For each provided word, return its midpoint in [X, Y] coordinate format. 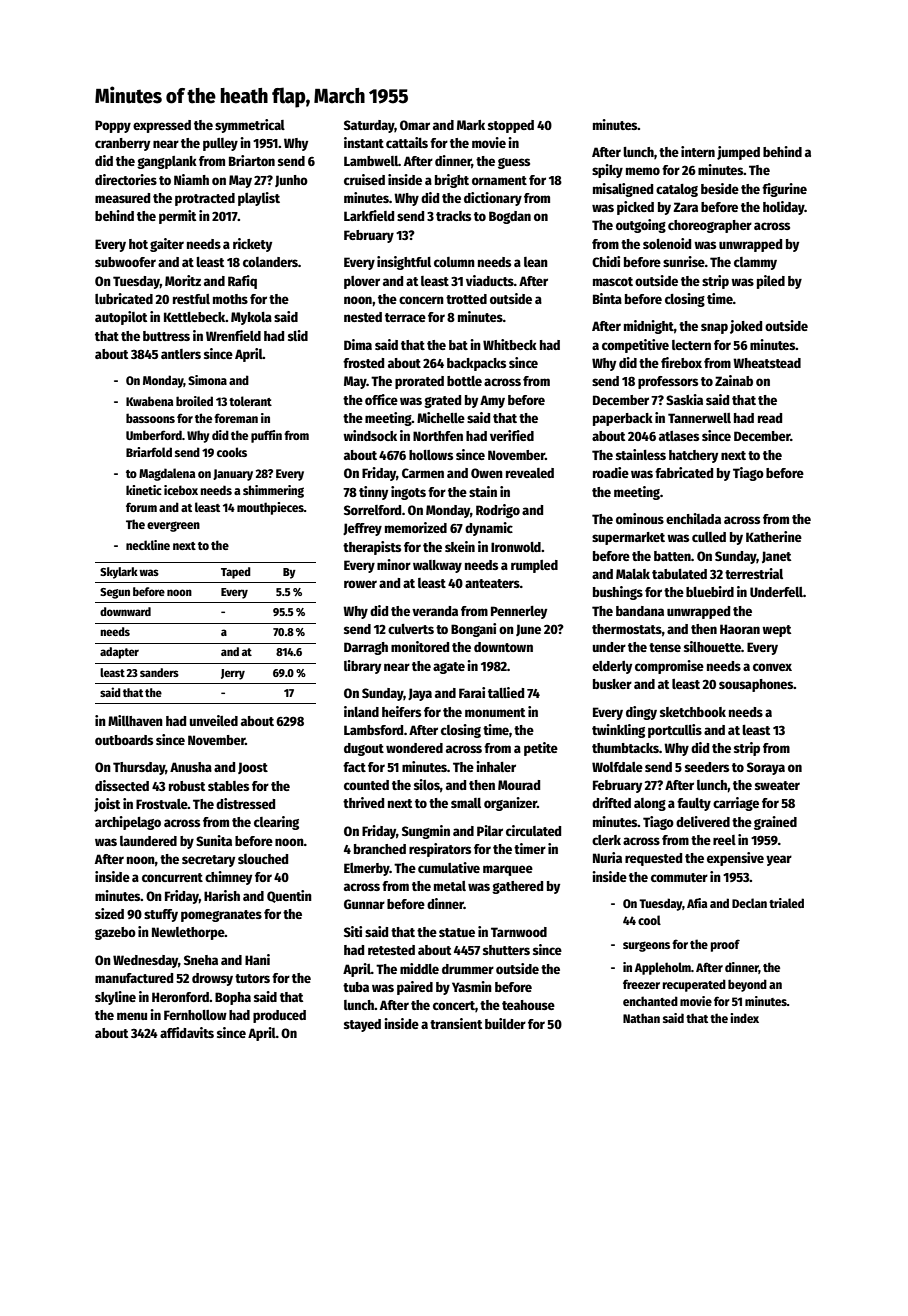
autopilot [121, 318]
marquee [508, 870]
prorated [419, 382]
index [744, 1018]
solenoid [667, 243]
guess [514, 163]
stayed [362, 1025]
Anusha [191, 767]
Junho [291, 181]
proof [725, 945]
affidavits [187, 1032]
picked [635, 208]
